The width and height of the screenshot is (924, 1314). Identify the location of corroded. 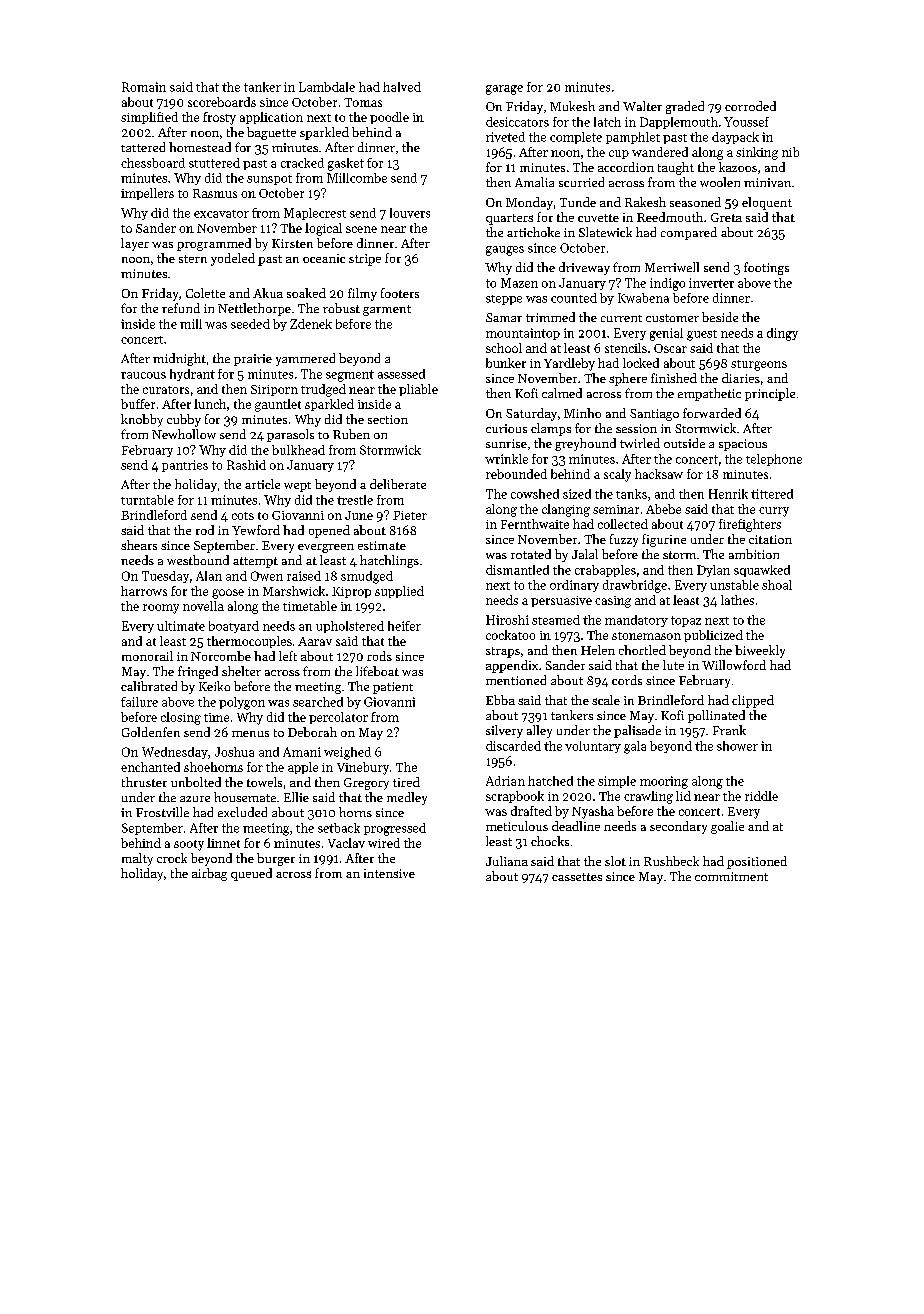
(750, 106).
